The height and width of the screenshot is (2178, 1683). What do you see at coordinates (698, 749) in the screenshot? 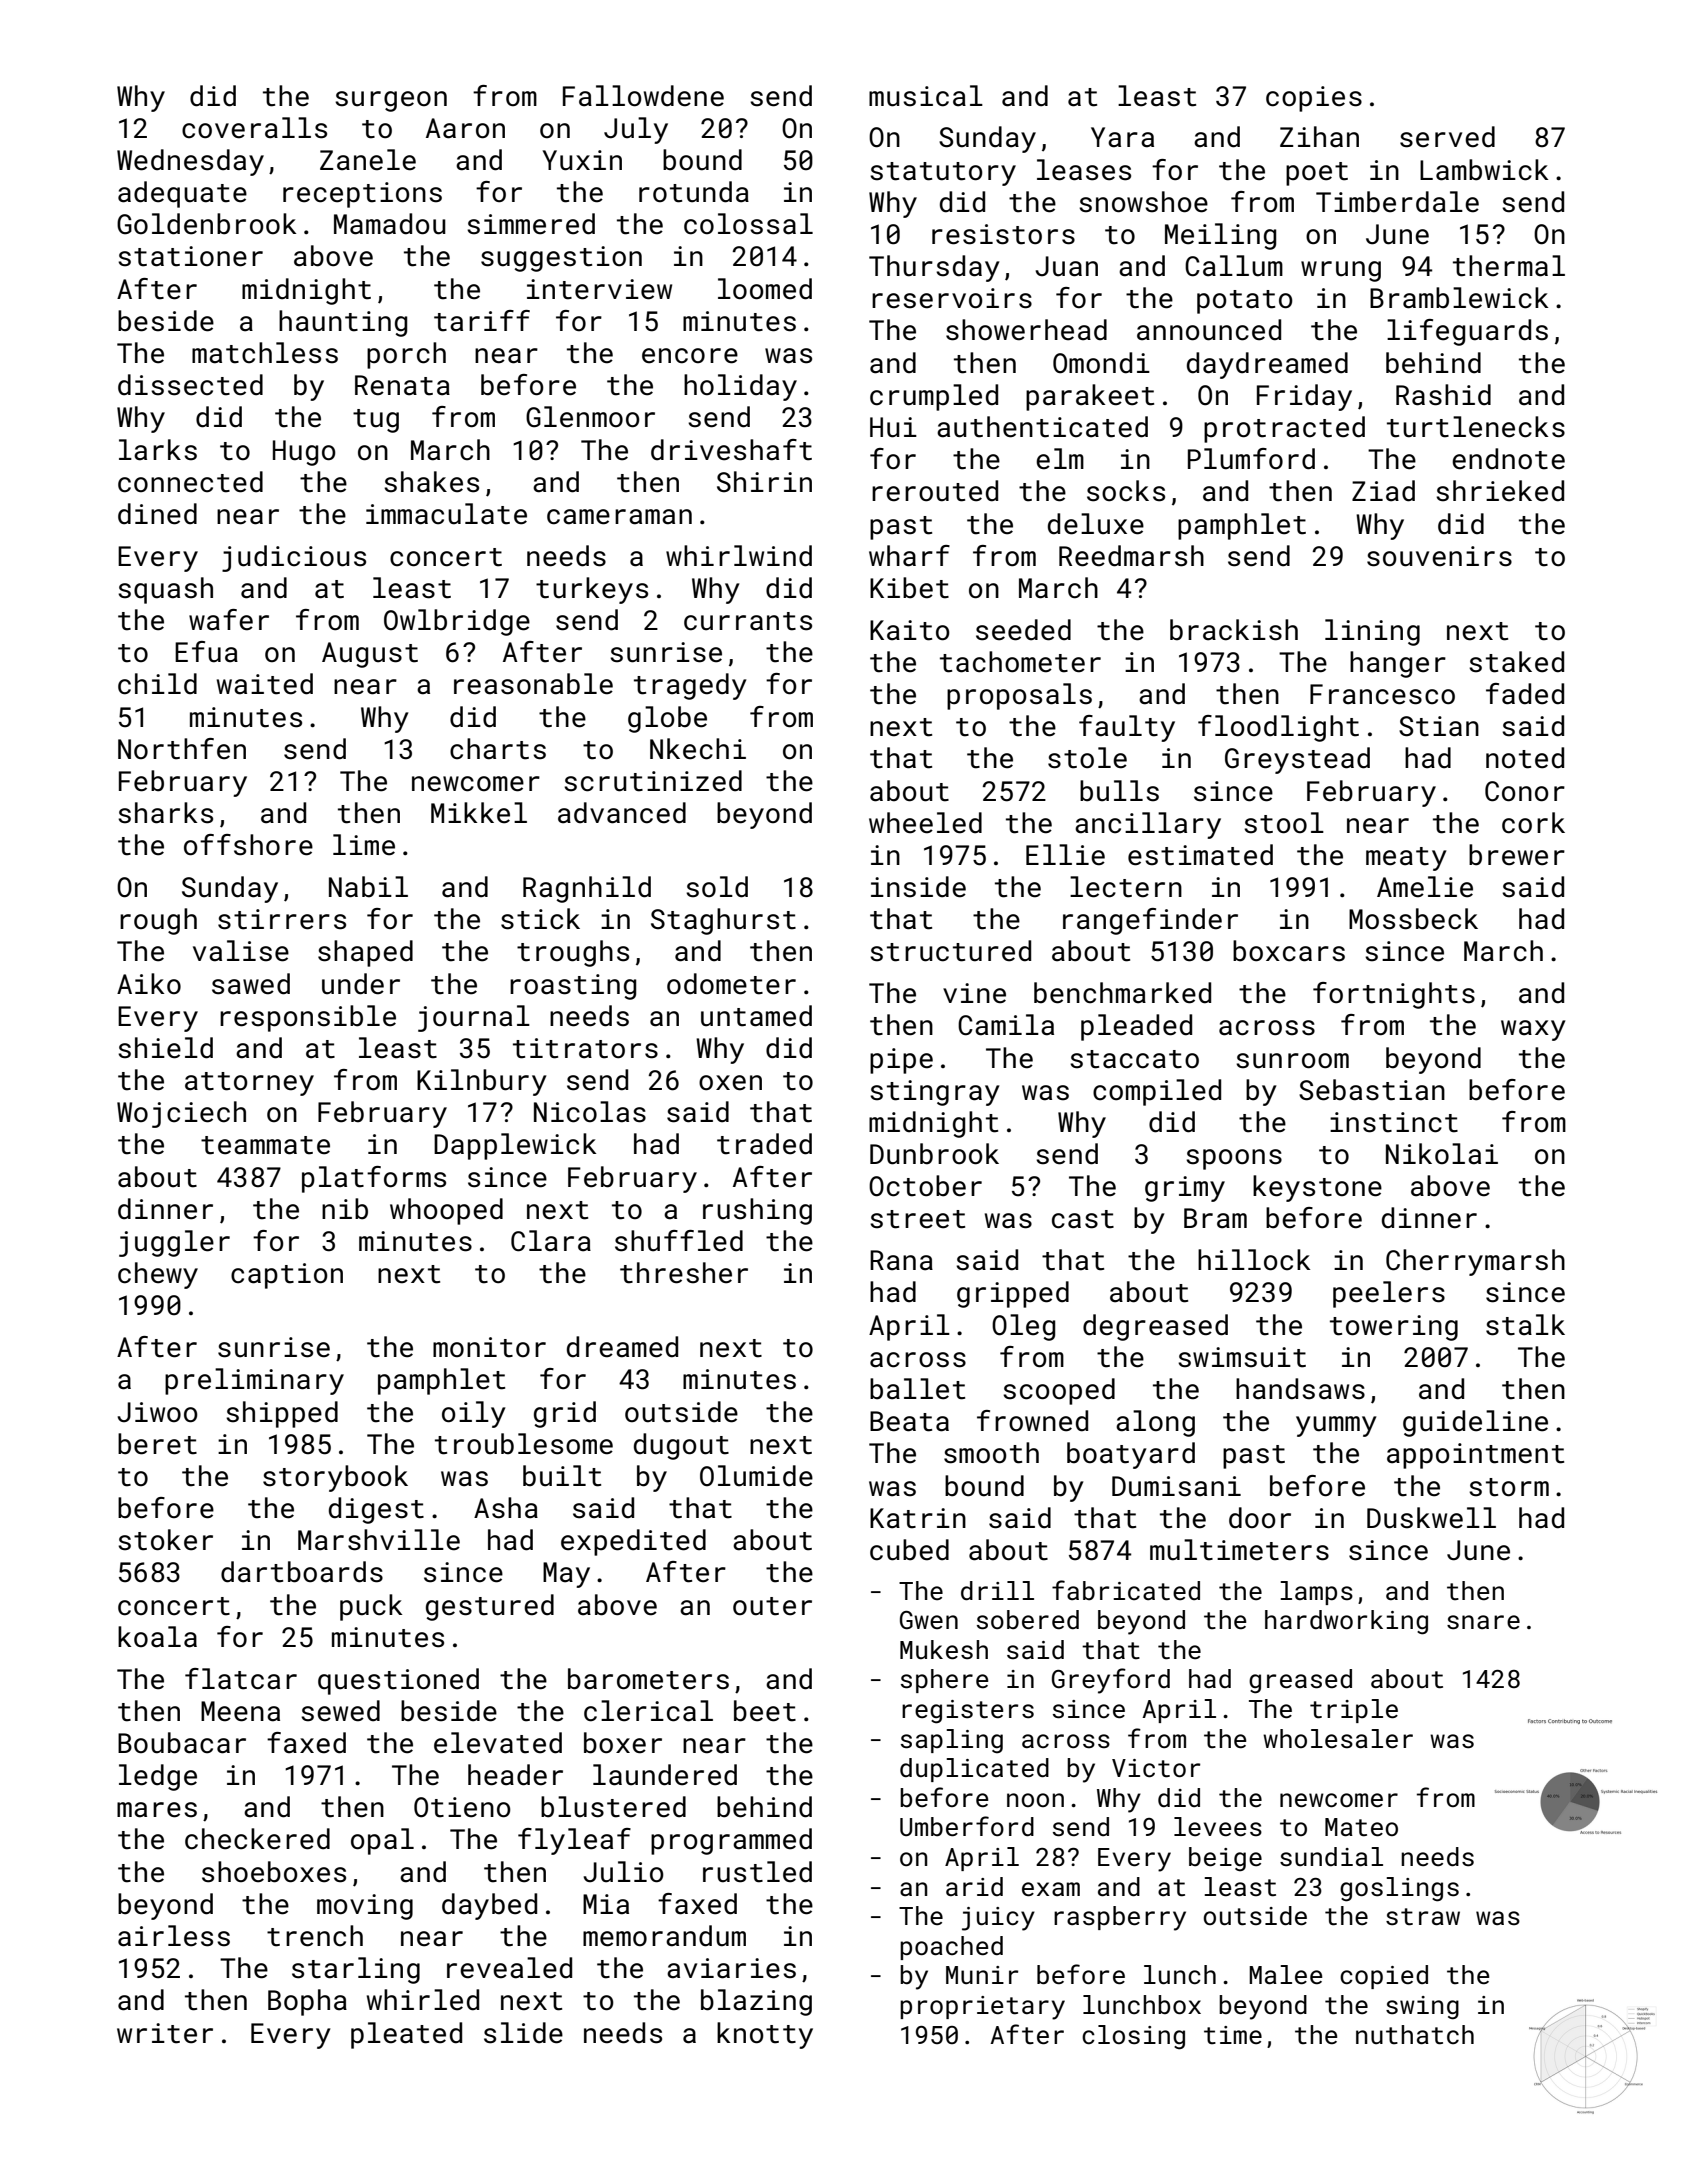
I see `Nkechi` at bounding box center [698, 749].
